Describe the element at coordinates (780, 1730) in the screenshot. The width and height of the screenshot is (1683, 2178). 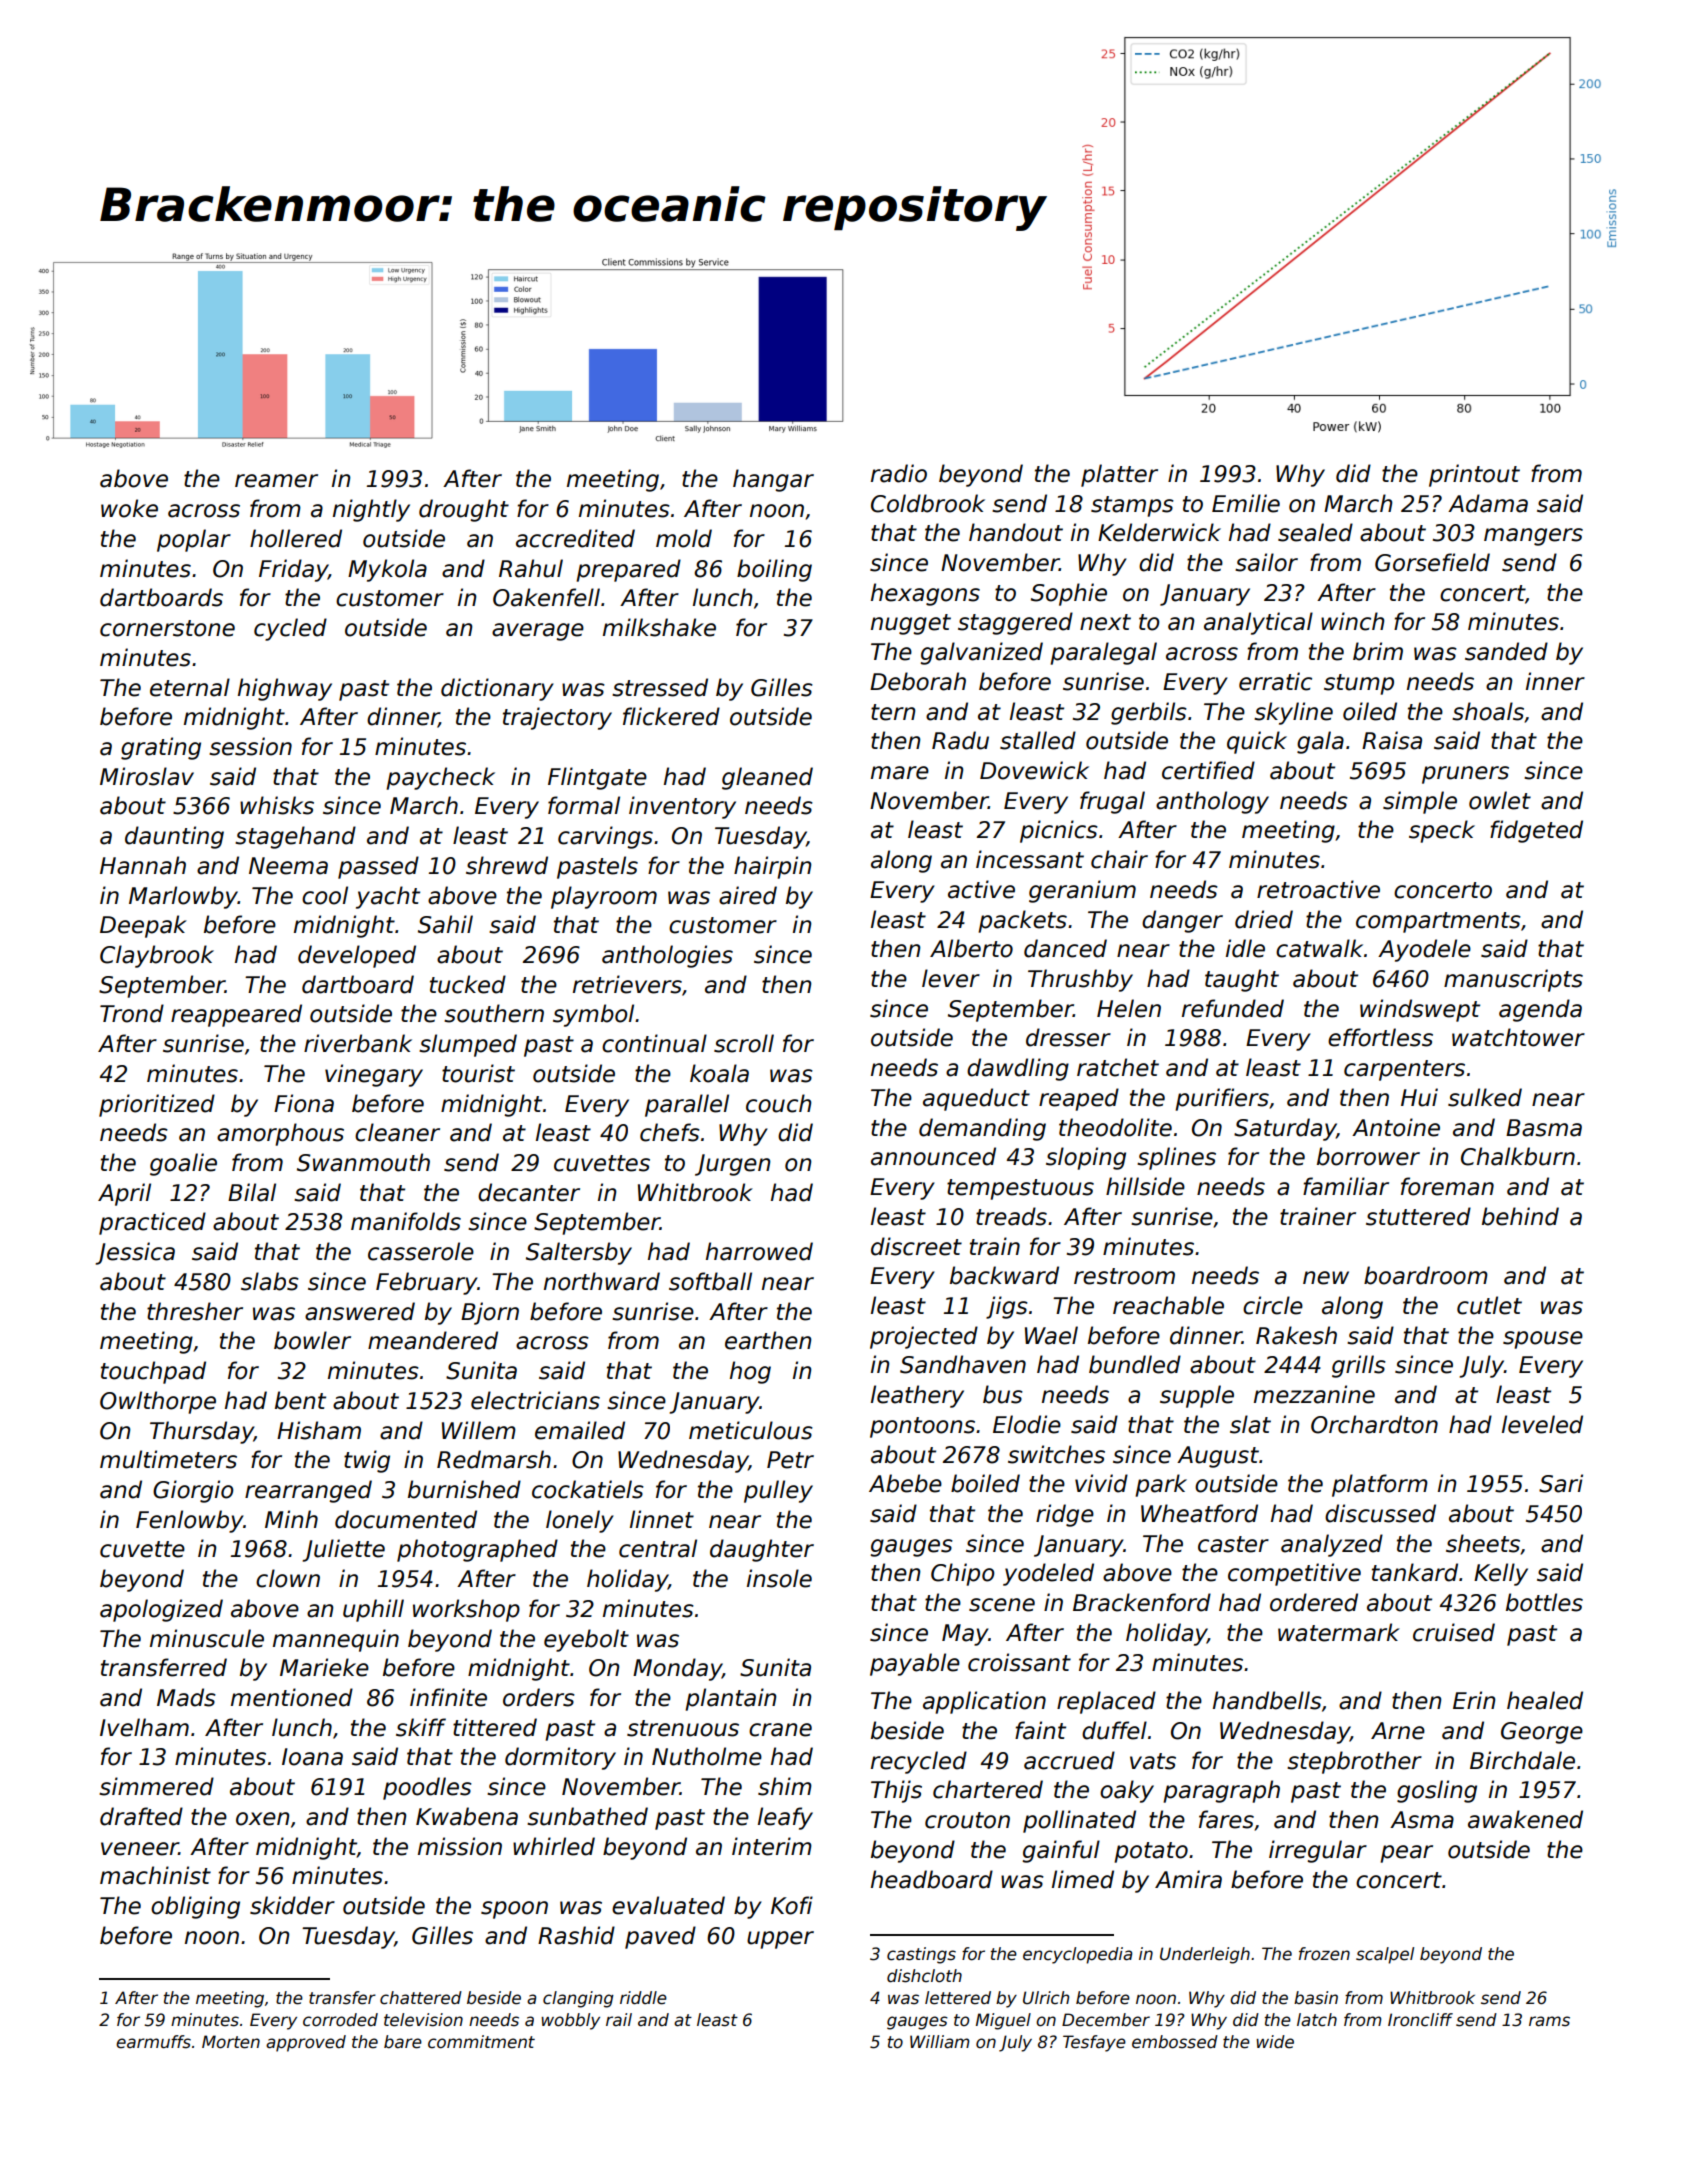
I see `crane` at that location.
